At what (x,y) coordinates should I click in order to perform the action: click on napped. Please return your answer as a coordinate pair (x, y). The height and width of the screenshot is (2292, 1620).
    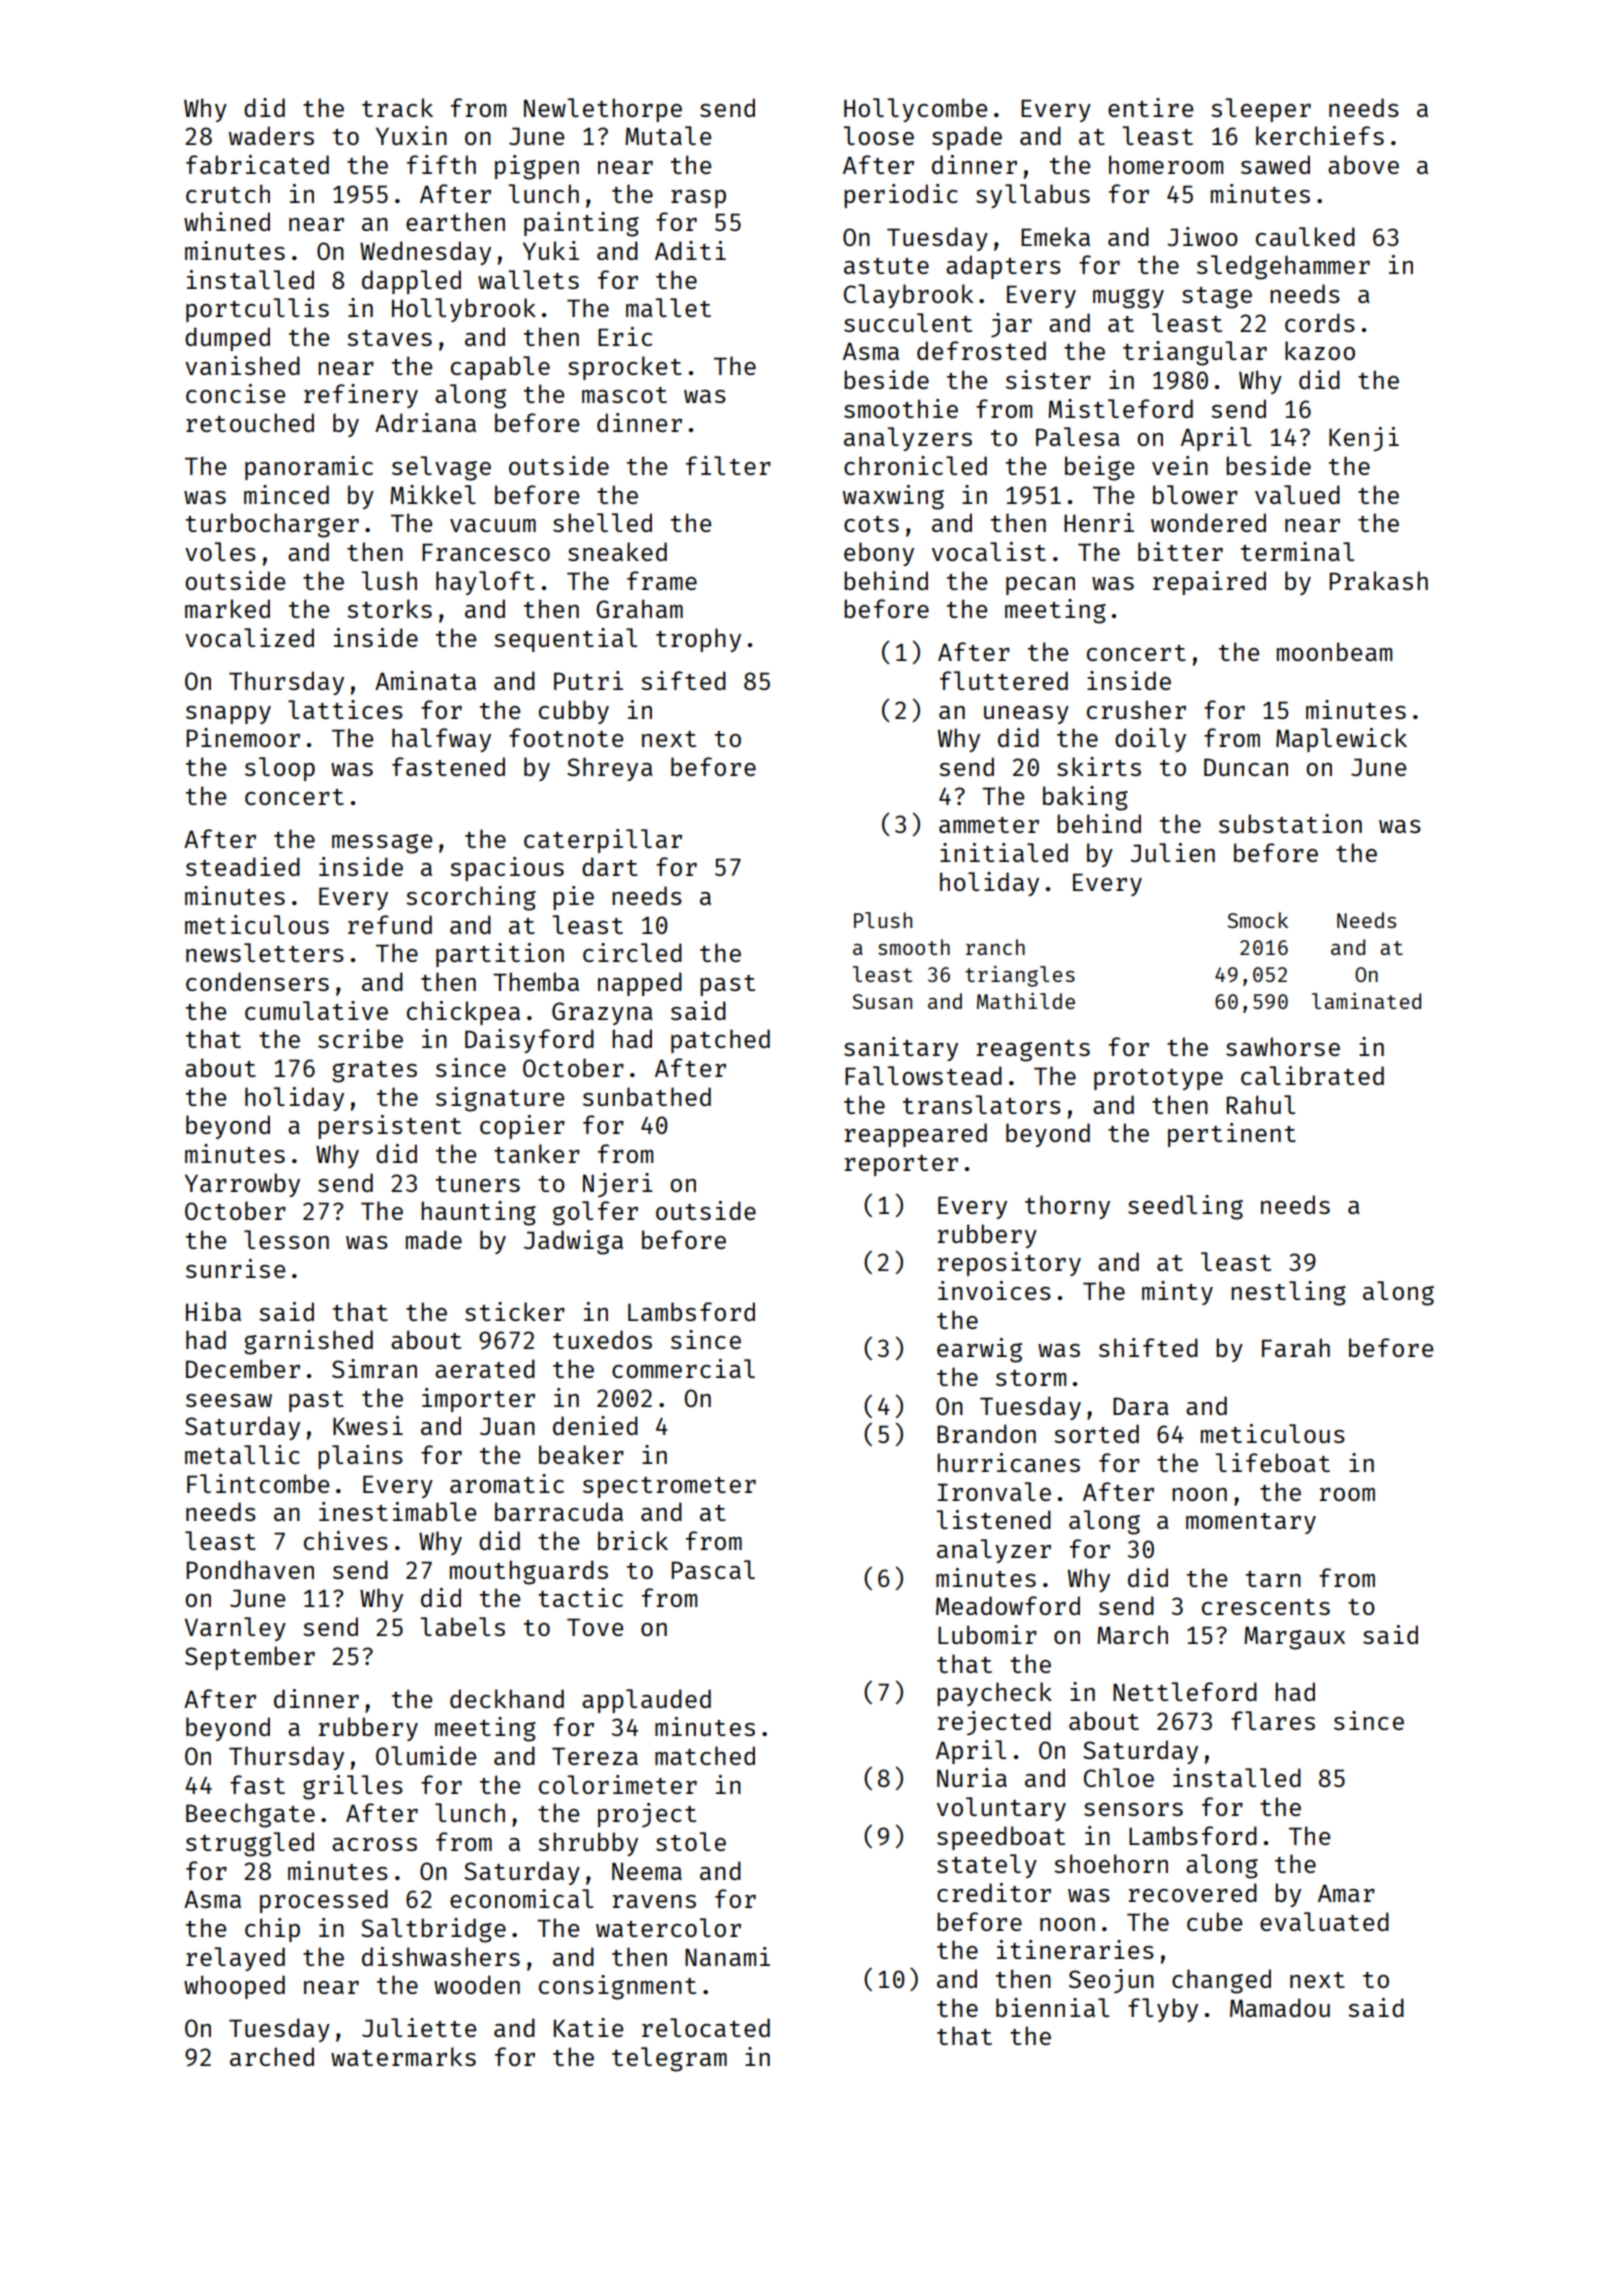
    Looking at the image, I should click on (640, 984).
